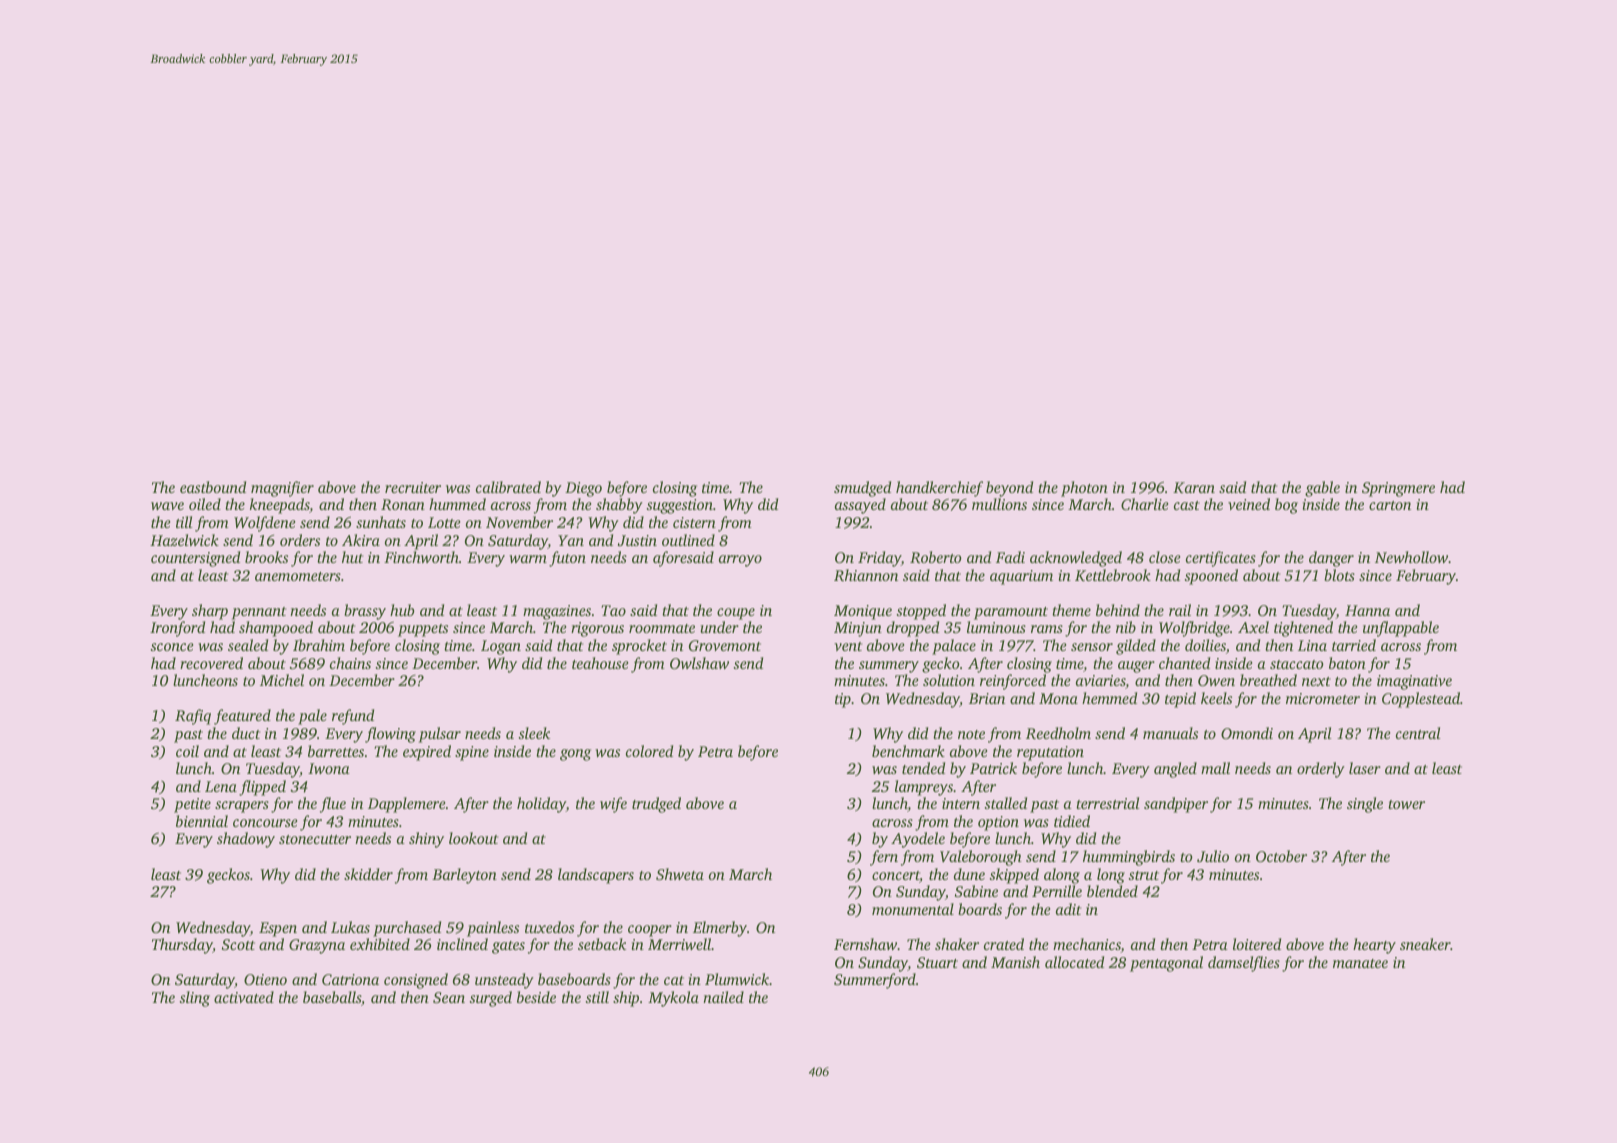 Image resolution: width=1617 pixels, height=1143 pixels. I want to click on reinforced, so click(1013, 682).
